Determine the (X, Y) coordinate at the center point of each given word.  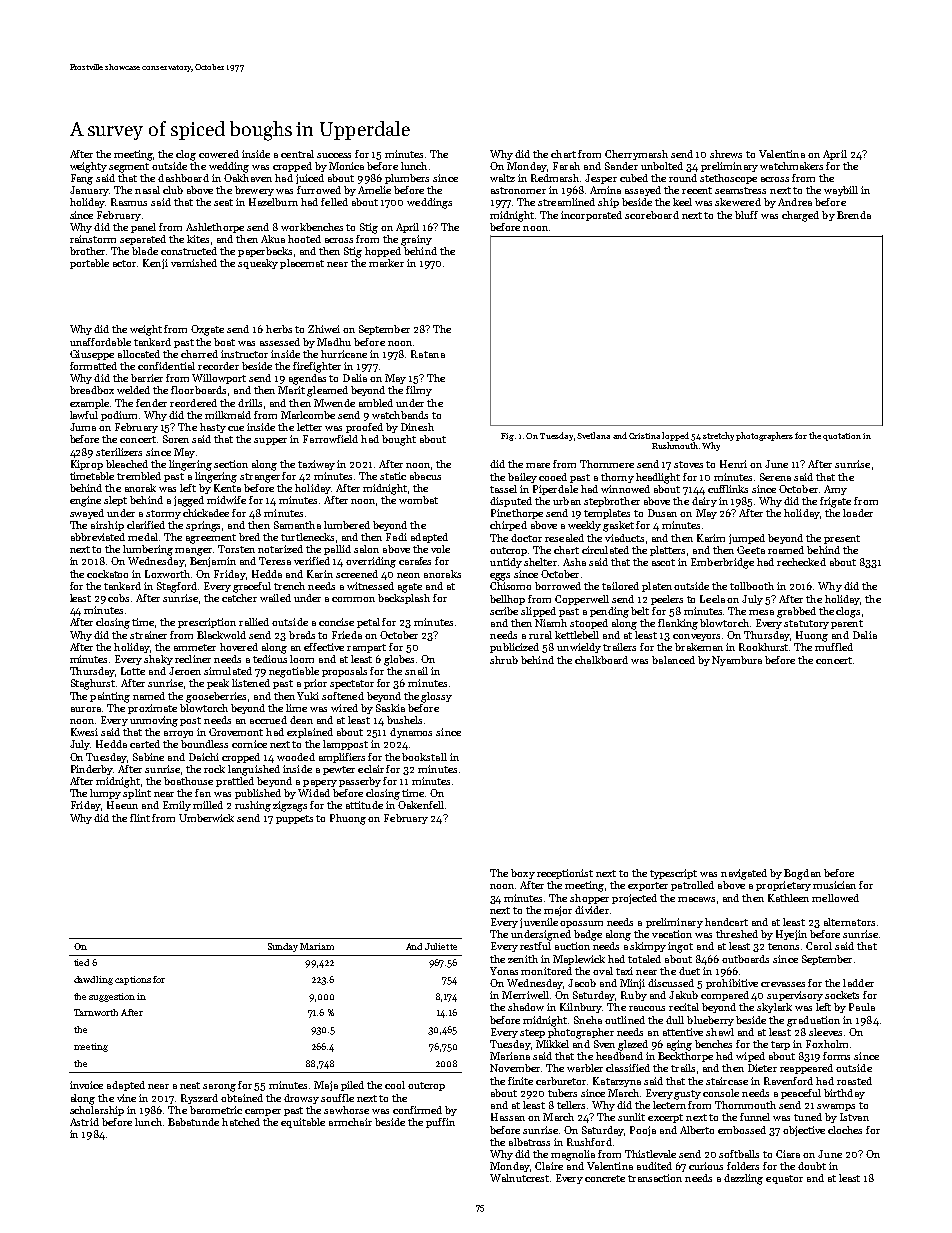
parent (847, 624)
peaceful (801, 1094)
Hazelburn (273, 202)
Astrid (84, 1122)
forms (836, 1056)
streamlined (566, 202)
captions (133, 980)
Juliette (441, 946)
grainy (416, 240)
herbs (279, 329)
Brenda (854, 215)
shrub (504, 660)
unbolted (662, 166)
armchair (350, 1122)
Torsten (236, 549)
